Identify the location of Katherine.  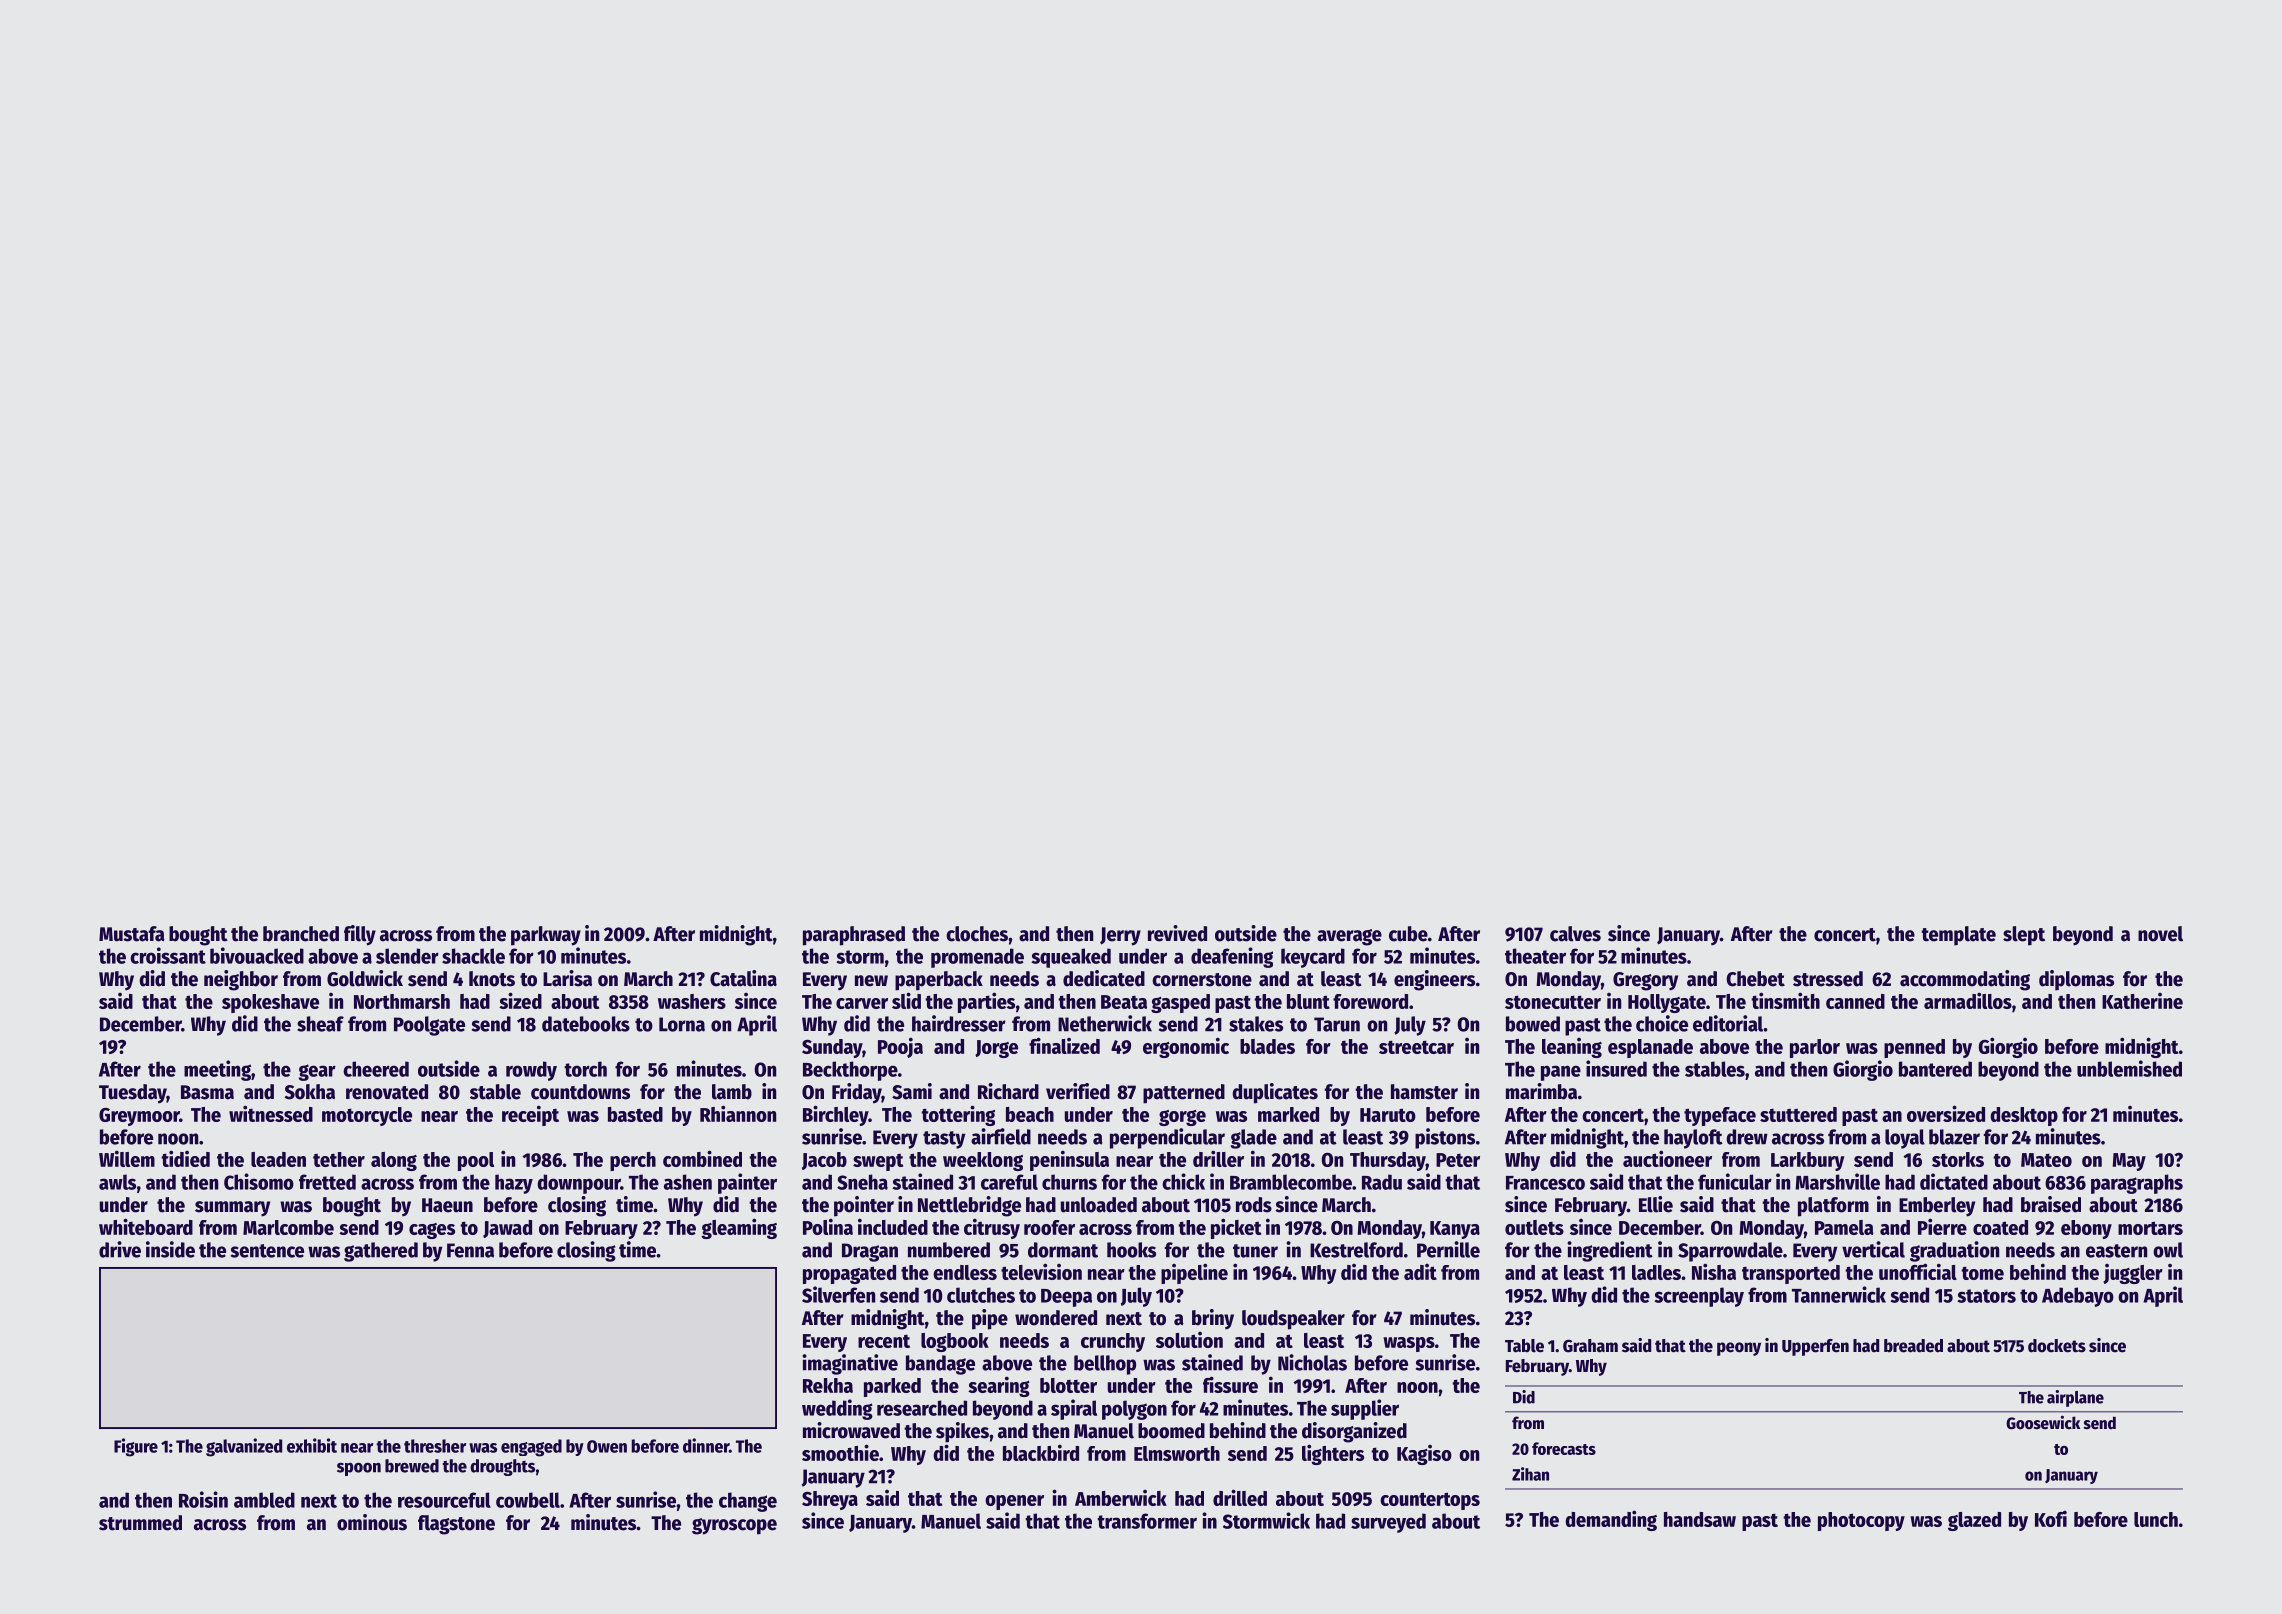
(2142, 1001).
